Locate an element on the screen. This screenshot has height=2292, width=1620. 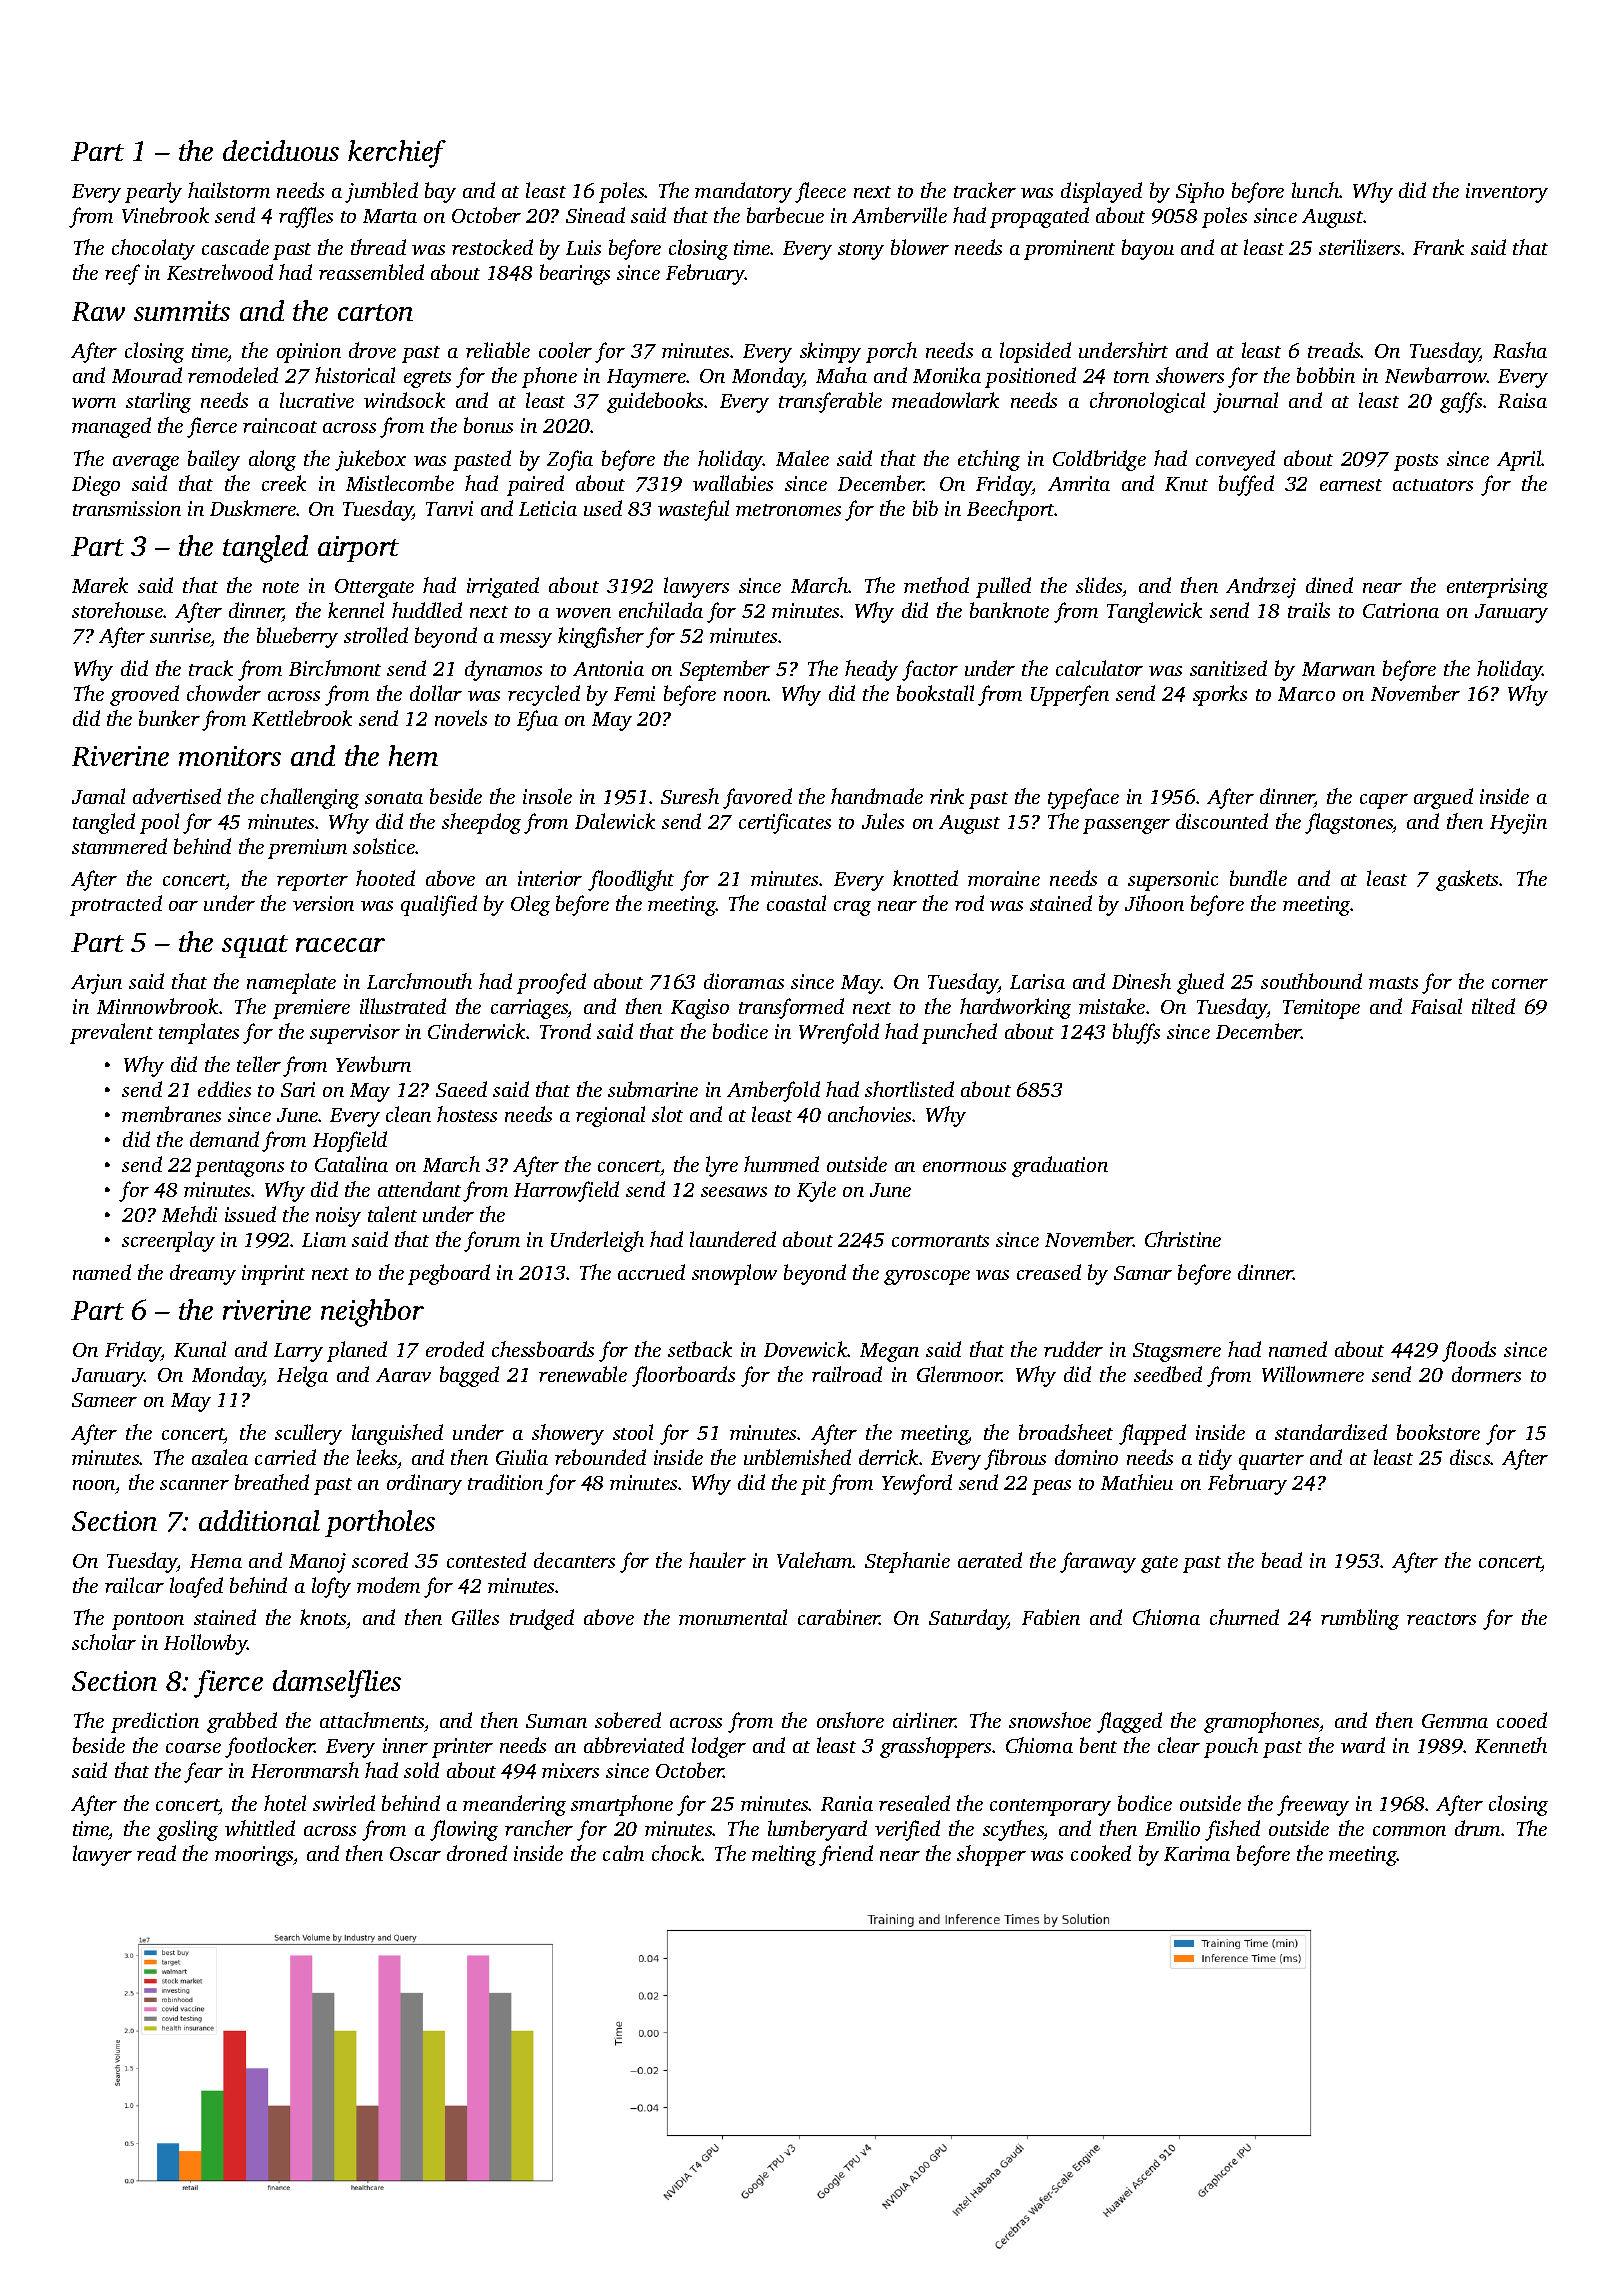
glued is located at coordinates (1200, 983).
